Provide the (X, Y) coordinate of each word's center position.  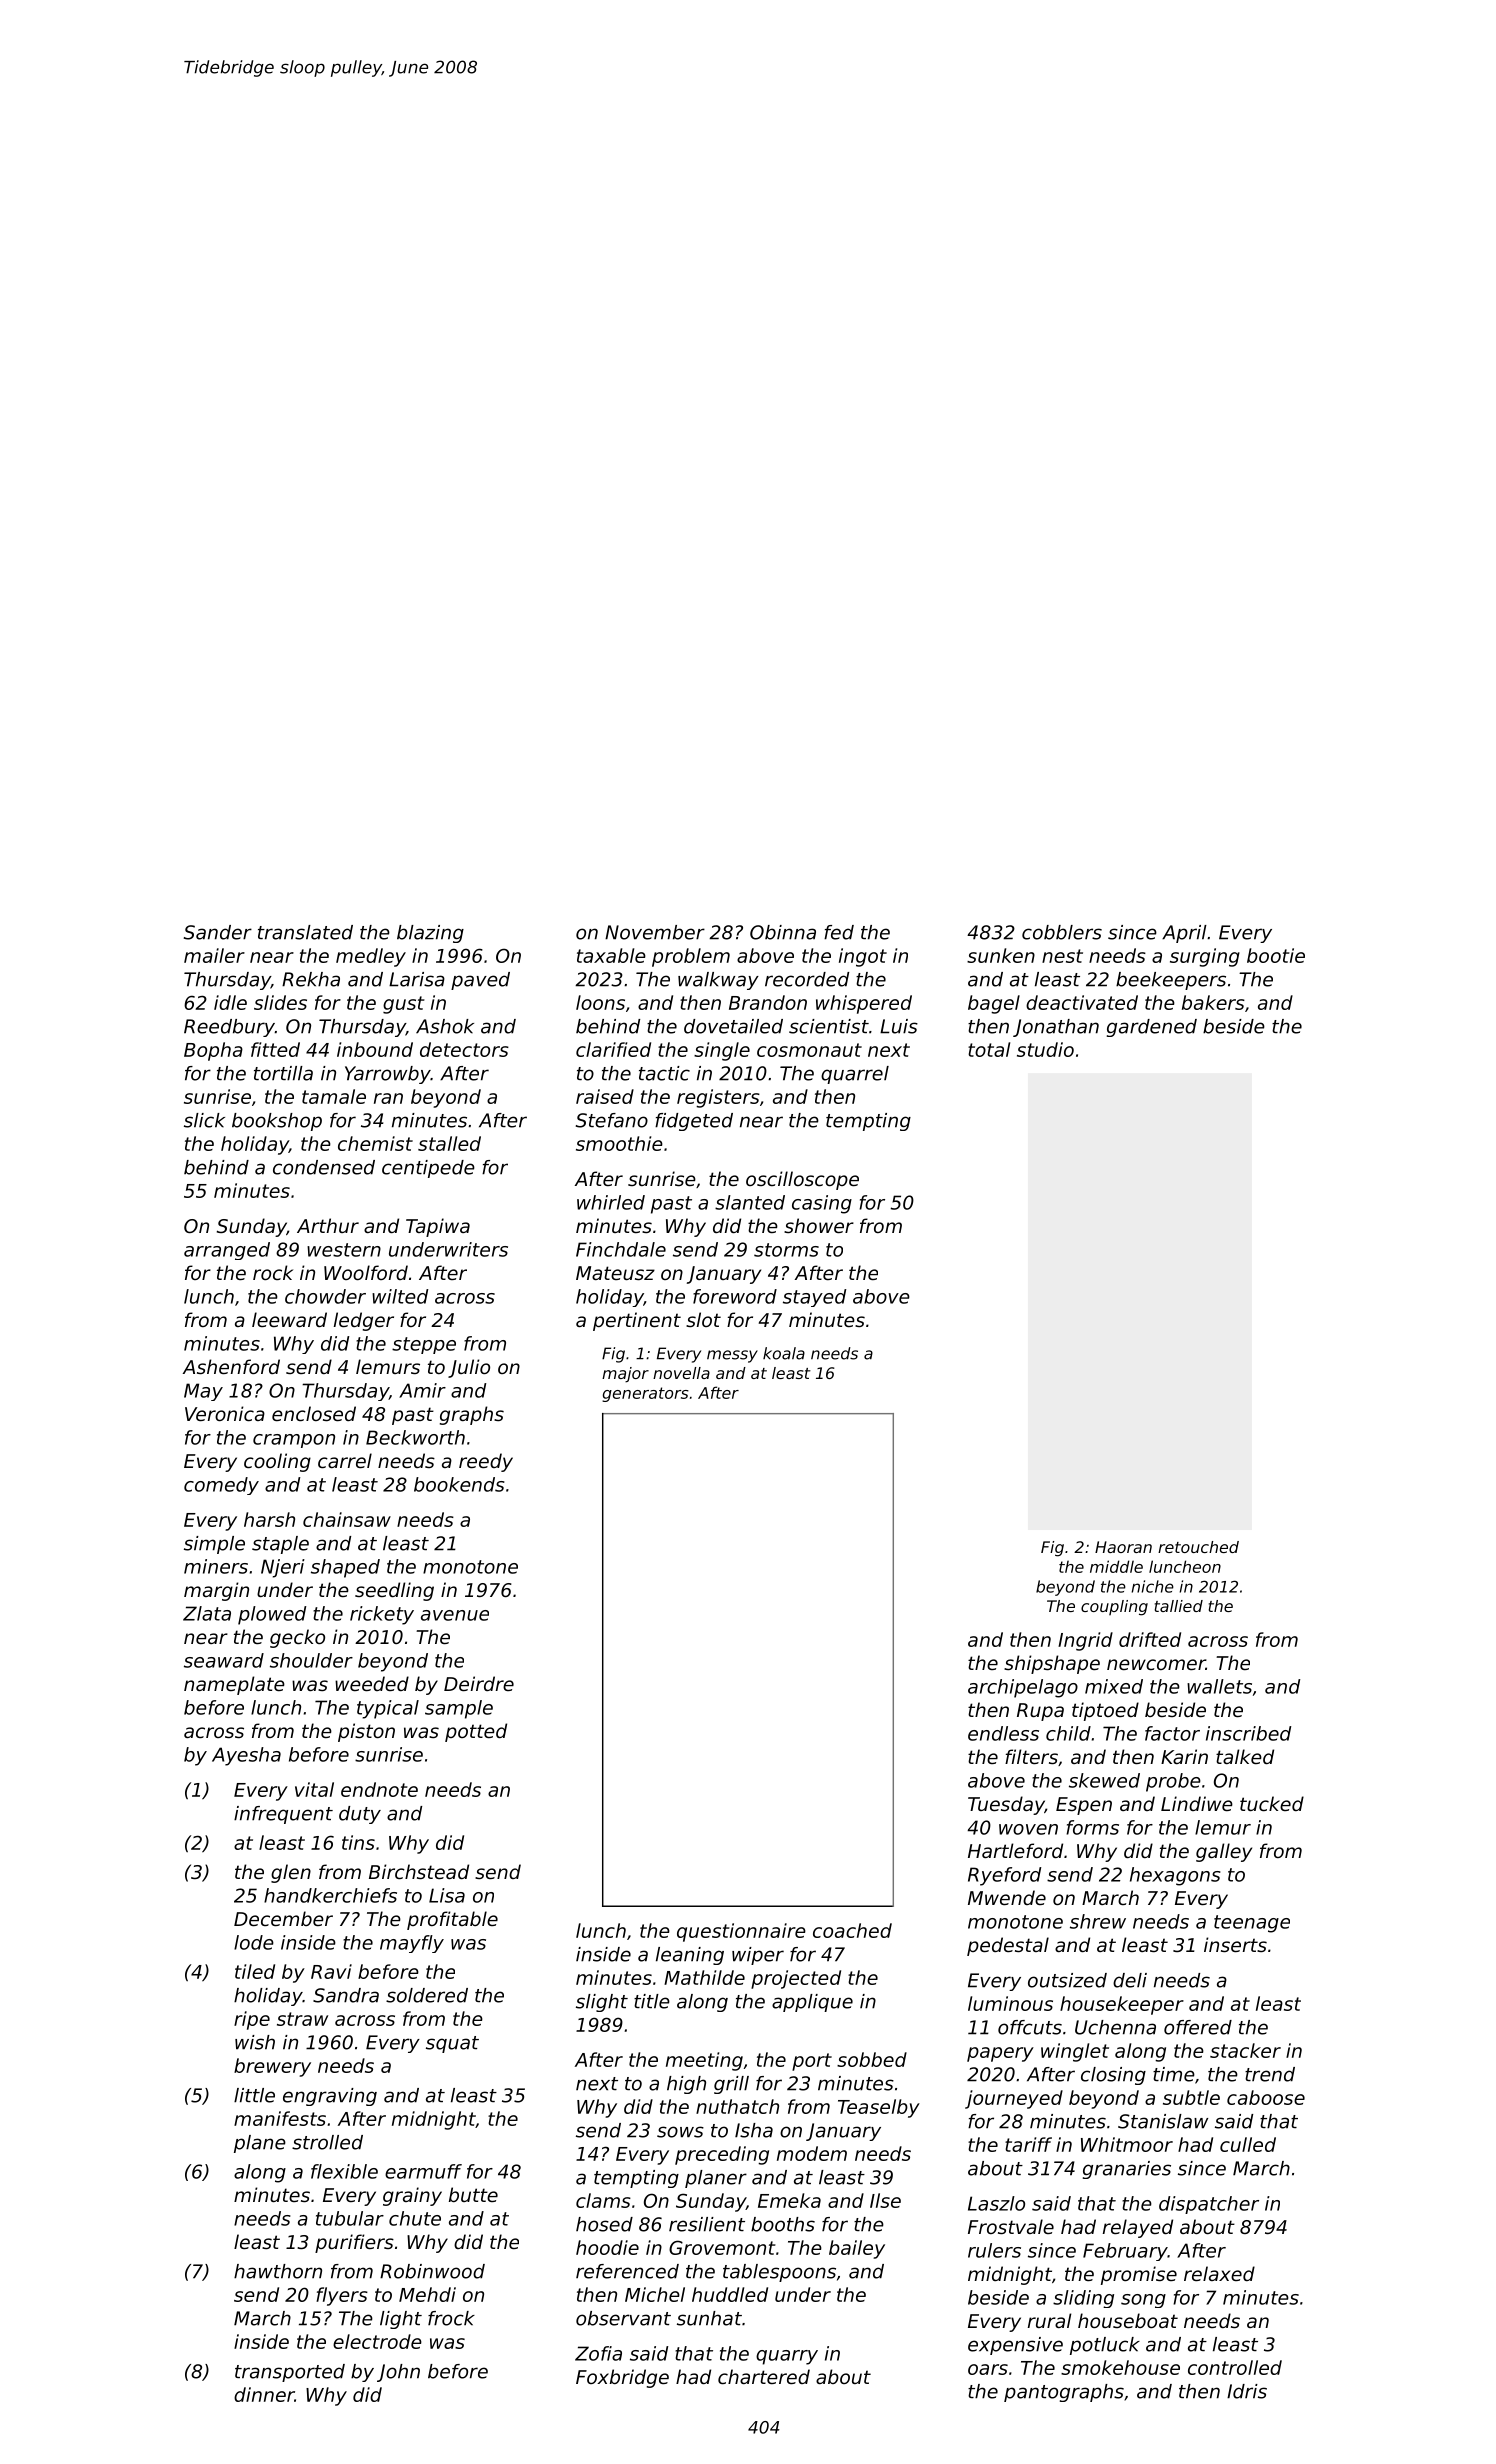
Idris (1247, 2391)
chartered (764, 2376)
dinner (264, 2394)
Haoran (1123, 1547)
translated (305, 932)
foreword (735, 1296)
